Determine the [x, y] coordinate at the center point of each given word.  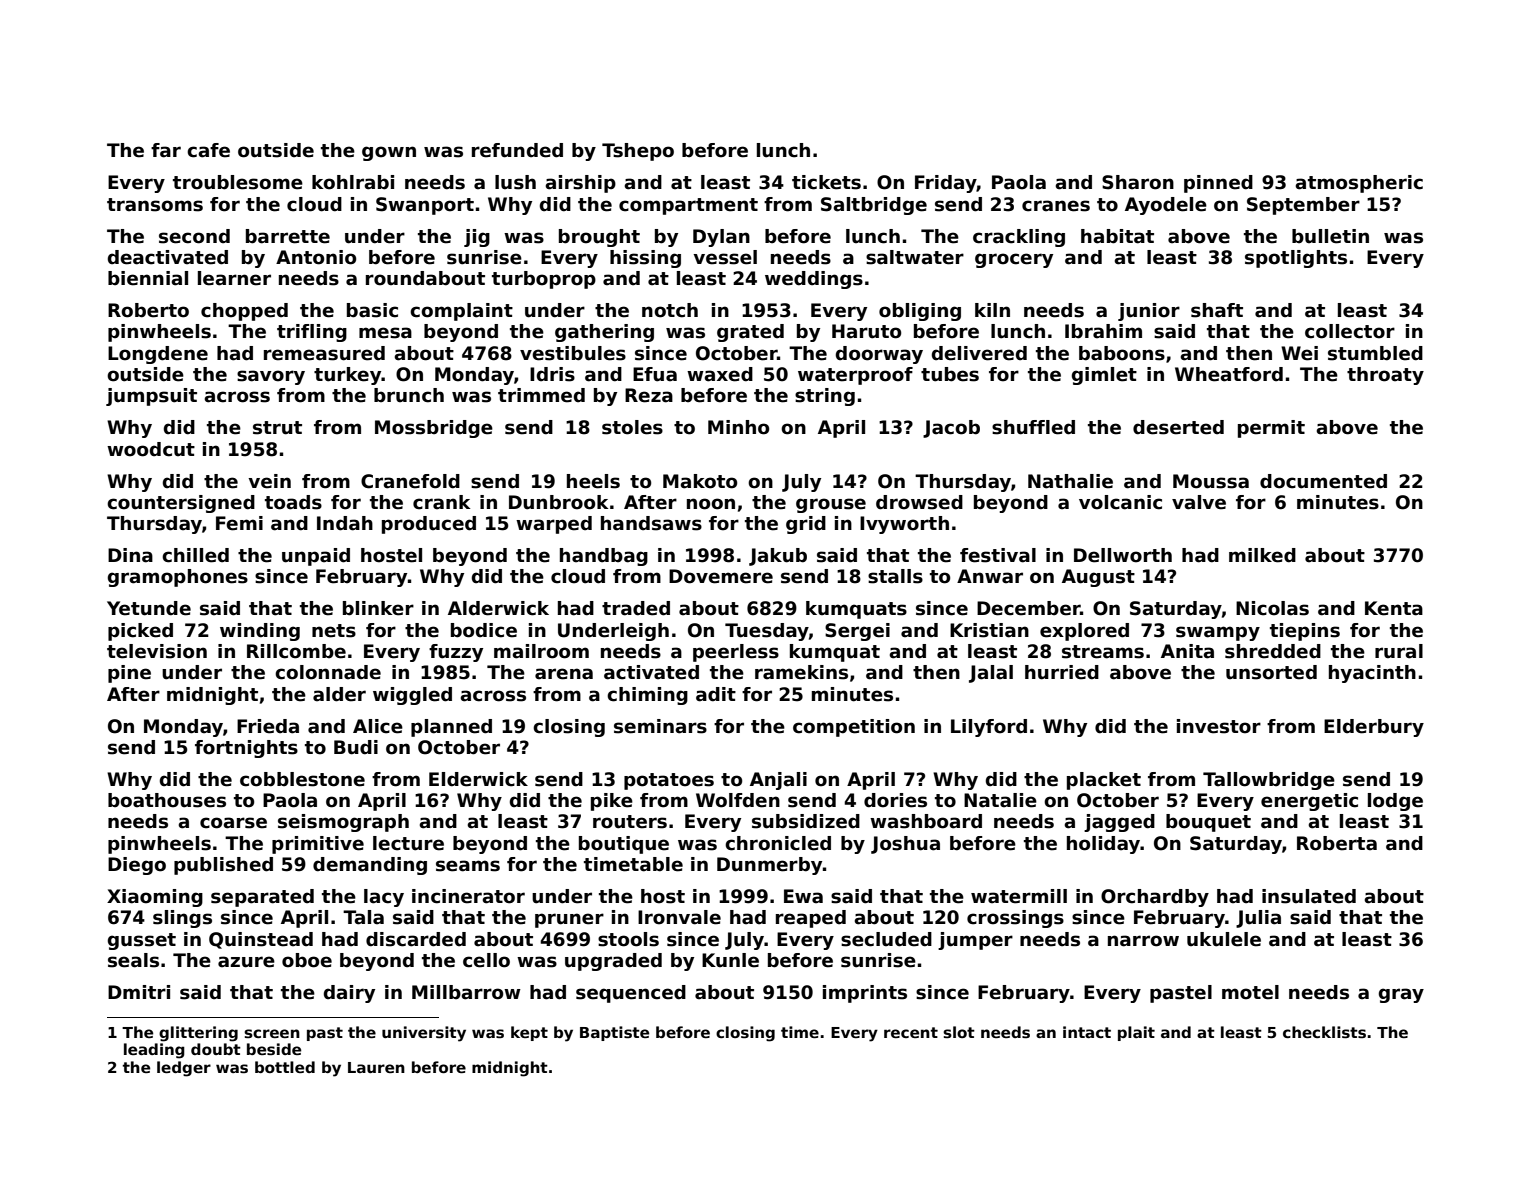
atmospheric [1359, 184]
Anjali [778, 781]
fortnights [246, 749]
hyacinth [1372, 674]
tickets [826, 182]
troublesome [238, 182]
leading [154, 1051]
